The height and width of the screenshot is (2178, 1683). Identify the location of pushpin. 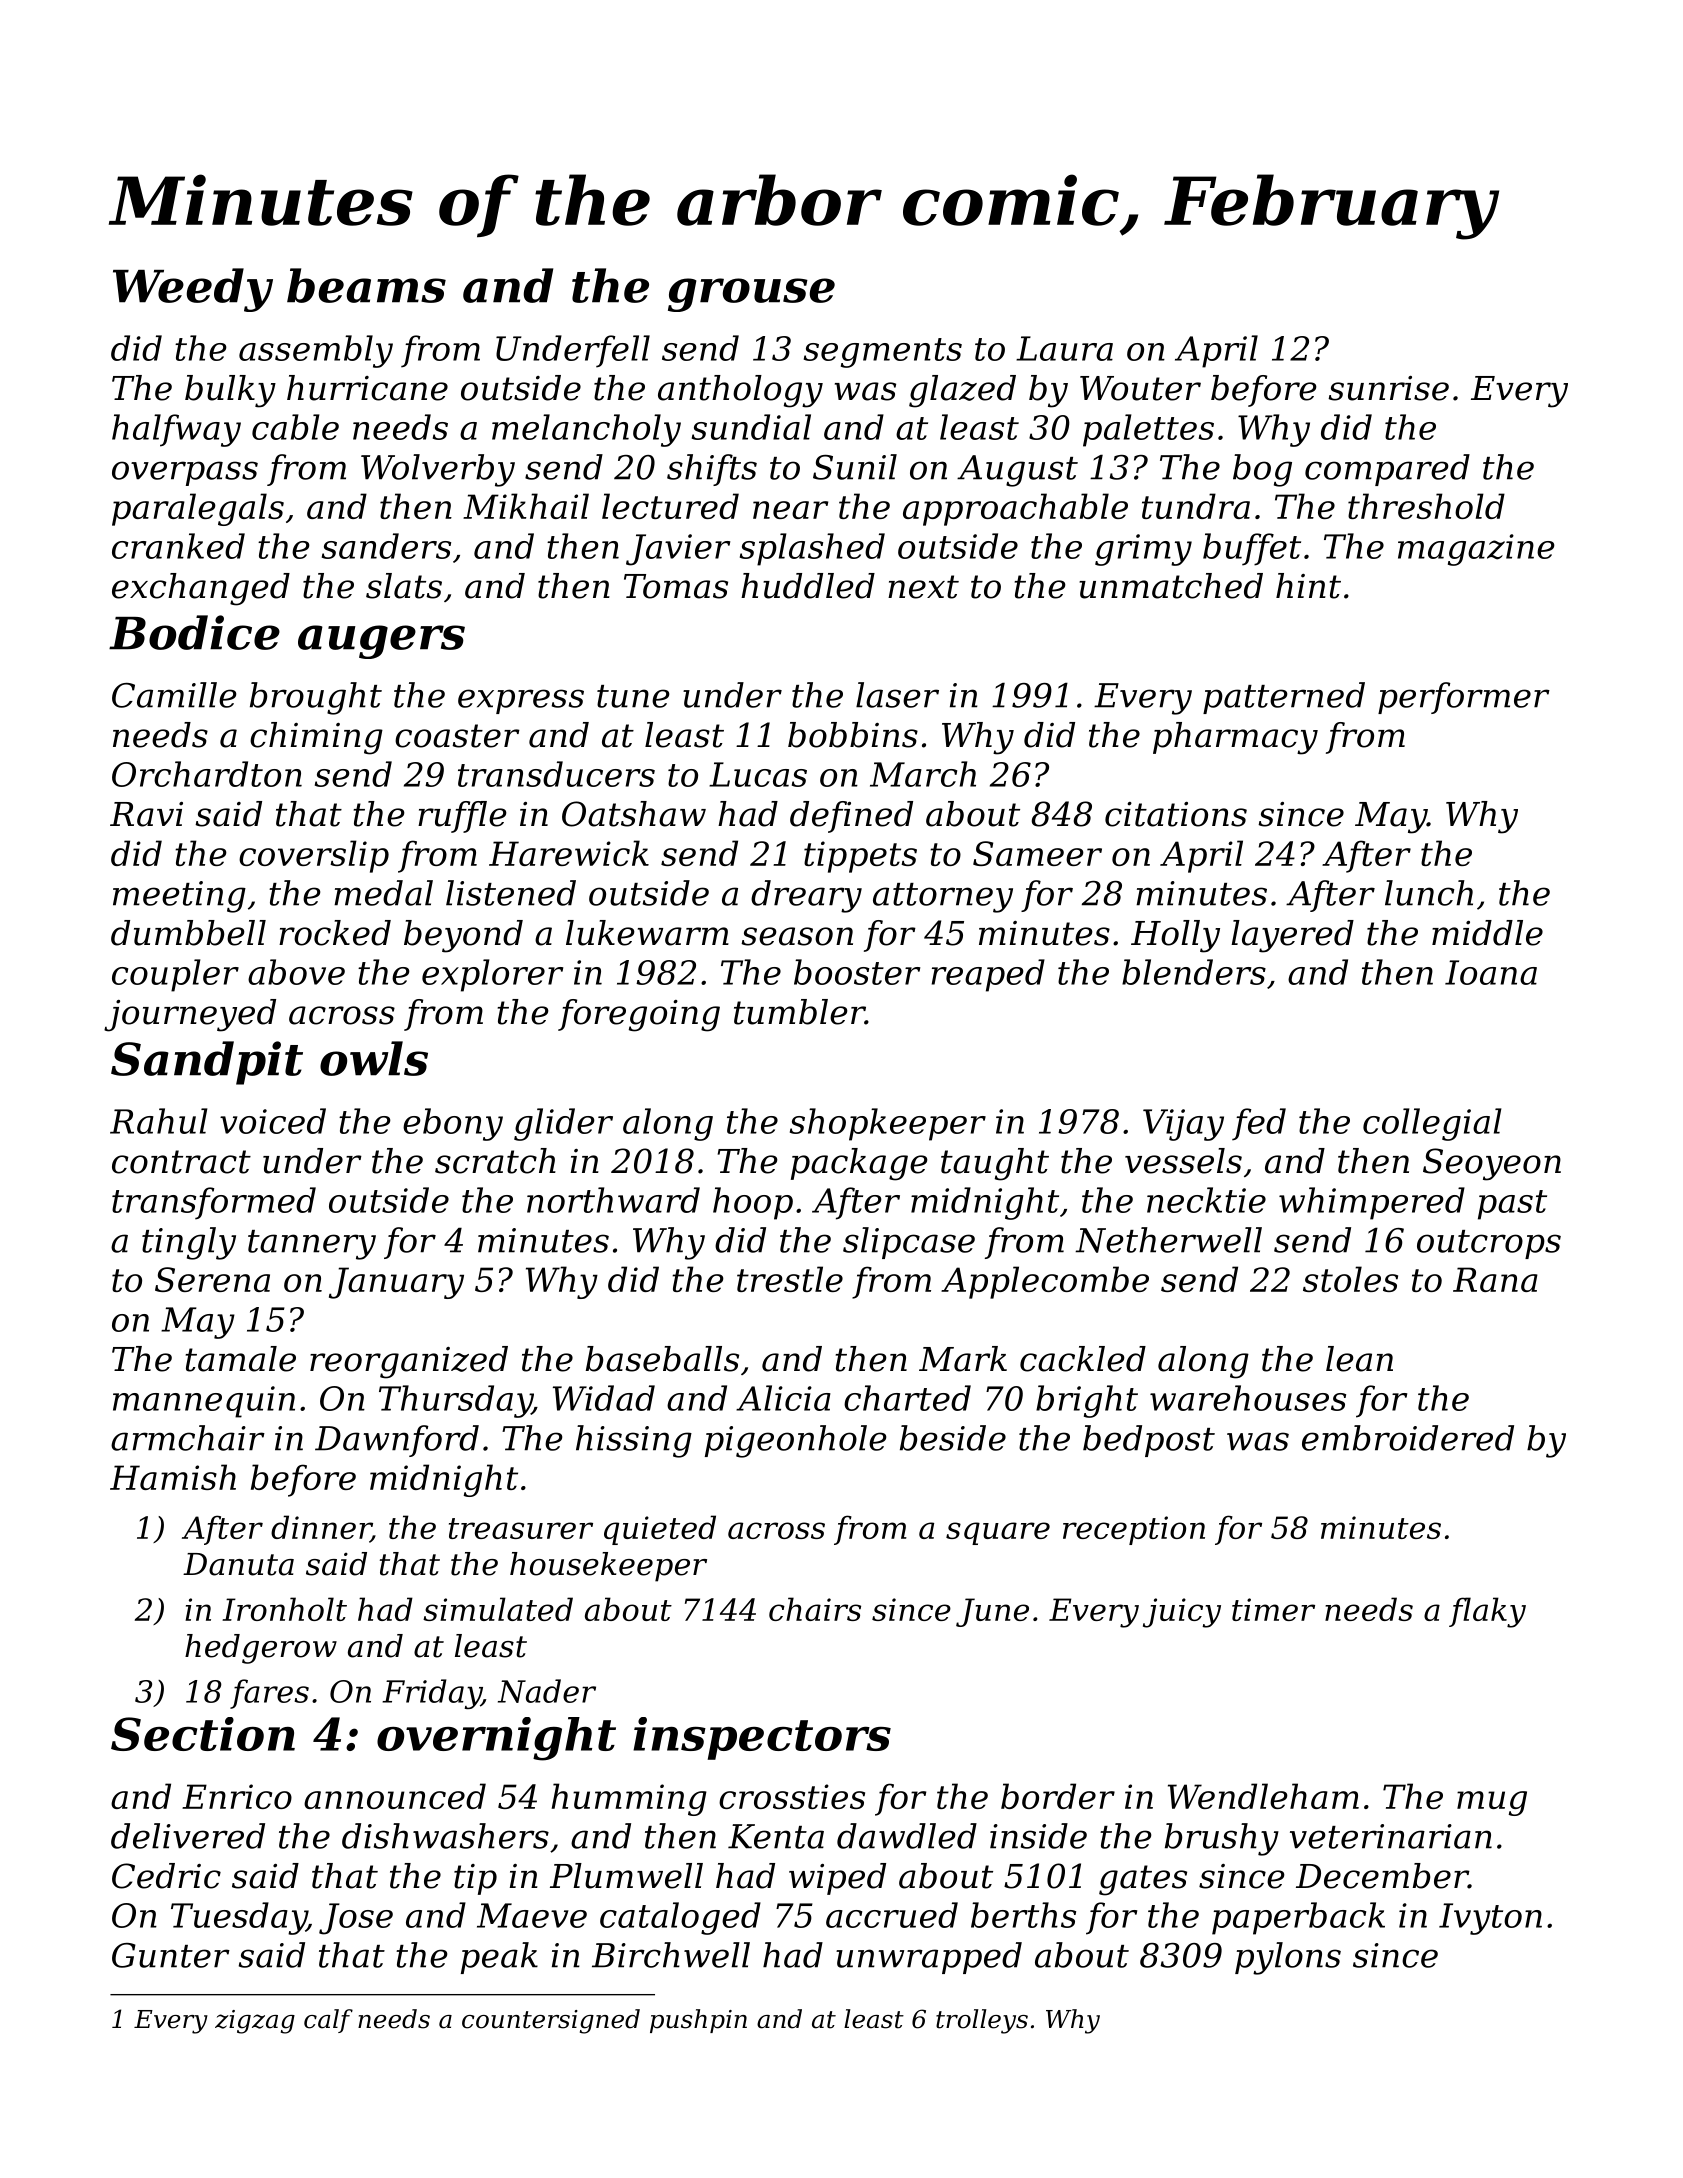
(698, 2021).
